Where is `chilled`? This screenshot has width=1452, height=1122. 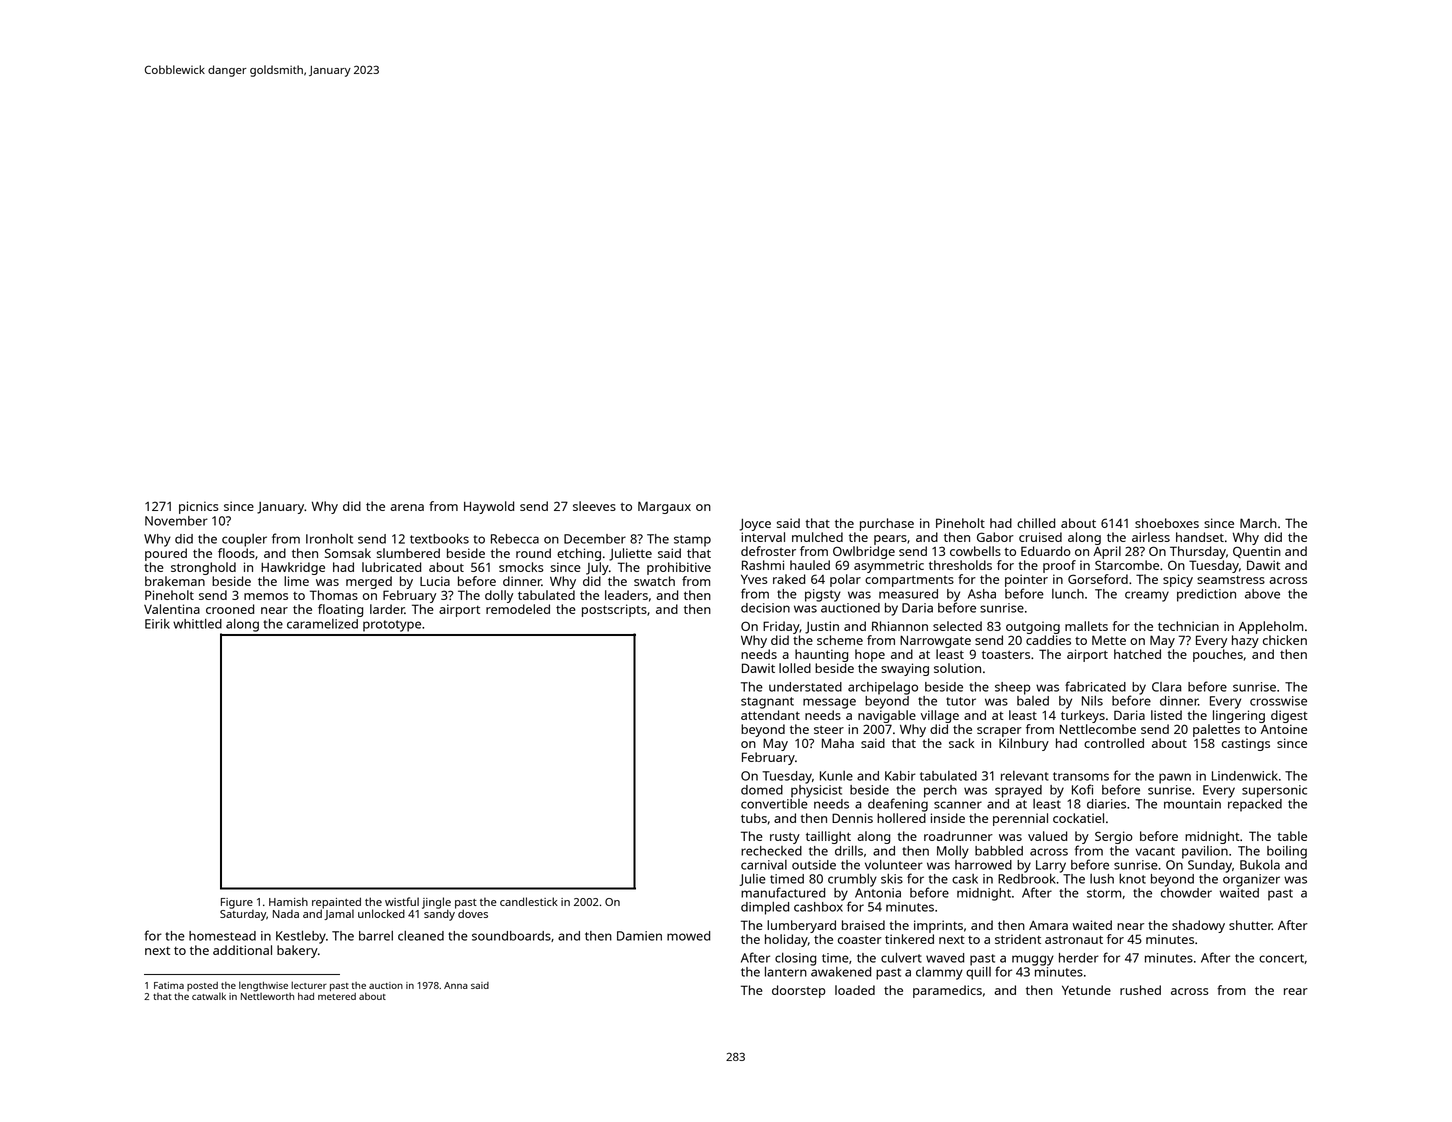
chilled is located at coordinates (1036, 523).
